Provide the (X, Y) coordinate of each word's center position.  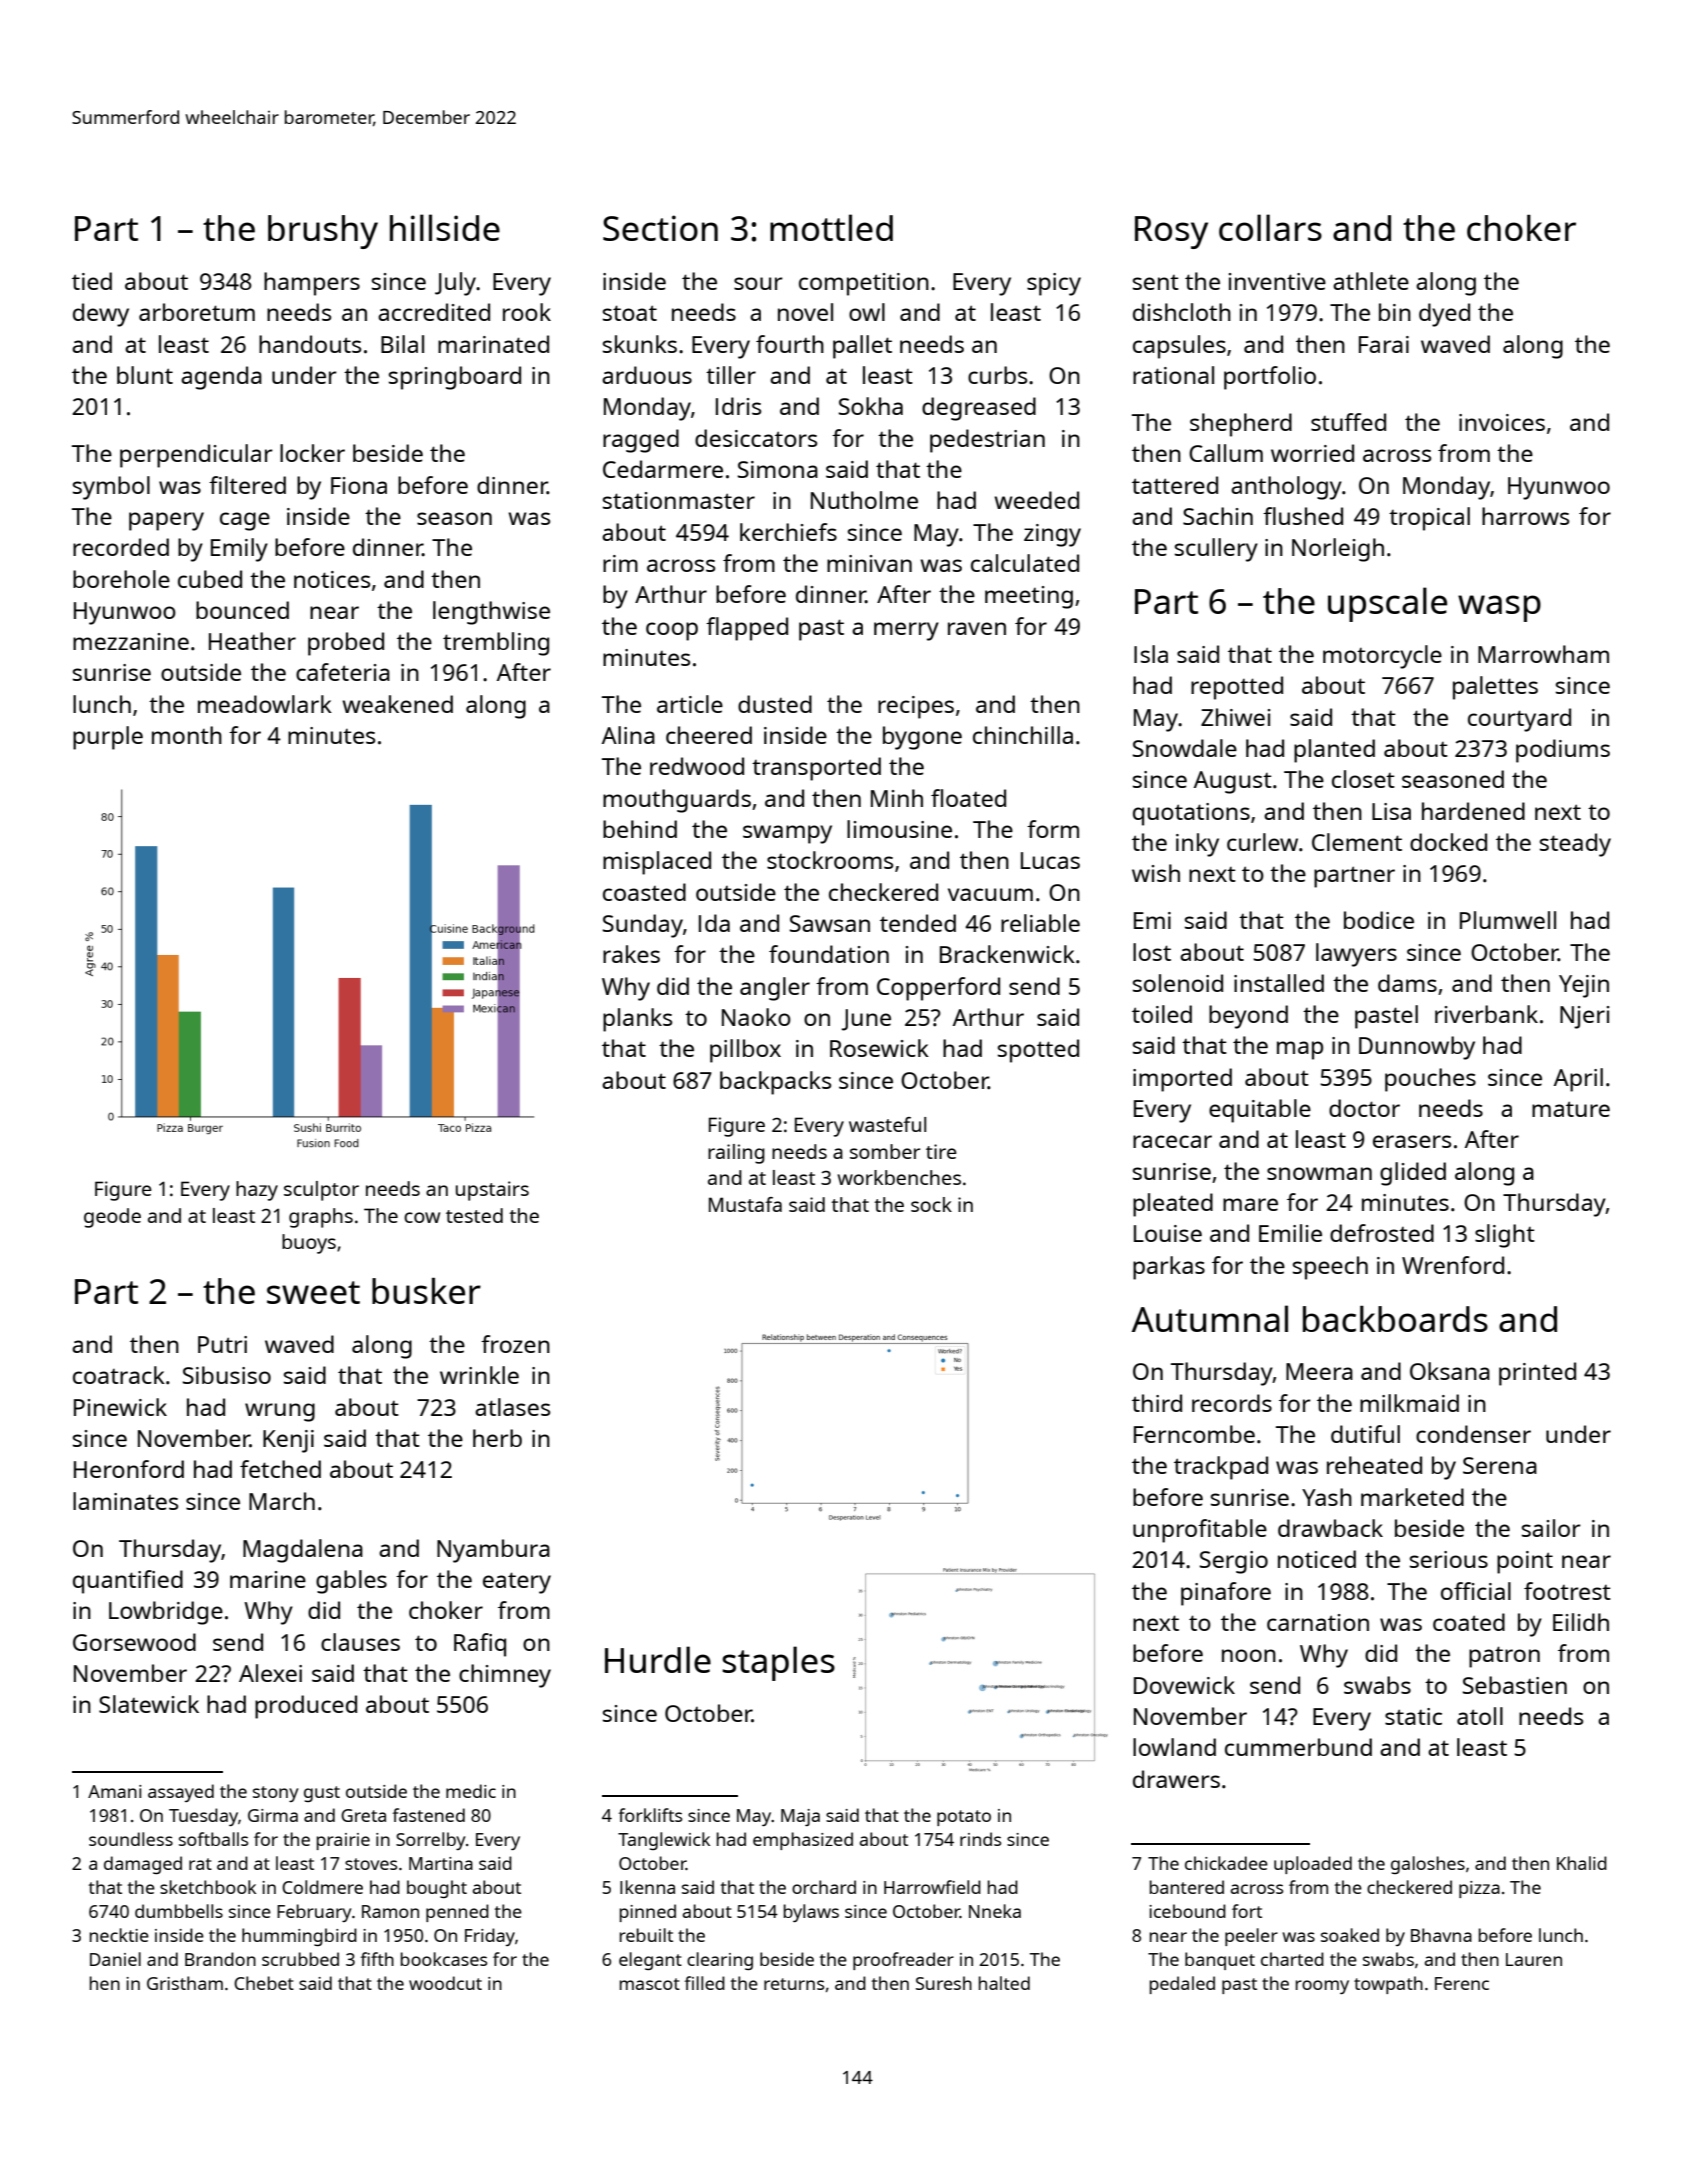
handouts (310, 344)
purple (108, 738)
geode (112, 1218)
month (187, 735)
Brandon (220, 1959)
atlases (512, 1407)
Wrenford (1453, 1265)
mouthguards (677, 801)
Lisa (1391, 811)
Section (660, 228)
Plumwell (1508, 920)
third (1157, 1403)
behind (640, 829)
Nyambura (493, 1551)
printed (1537, 1374)
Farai (1384, 344)
